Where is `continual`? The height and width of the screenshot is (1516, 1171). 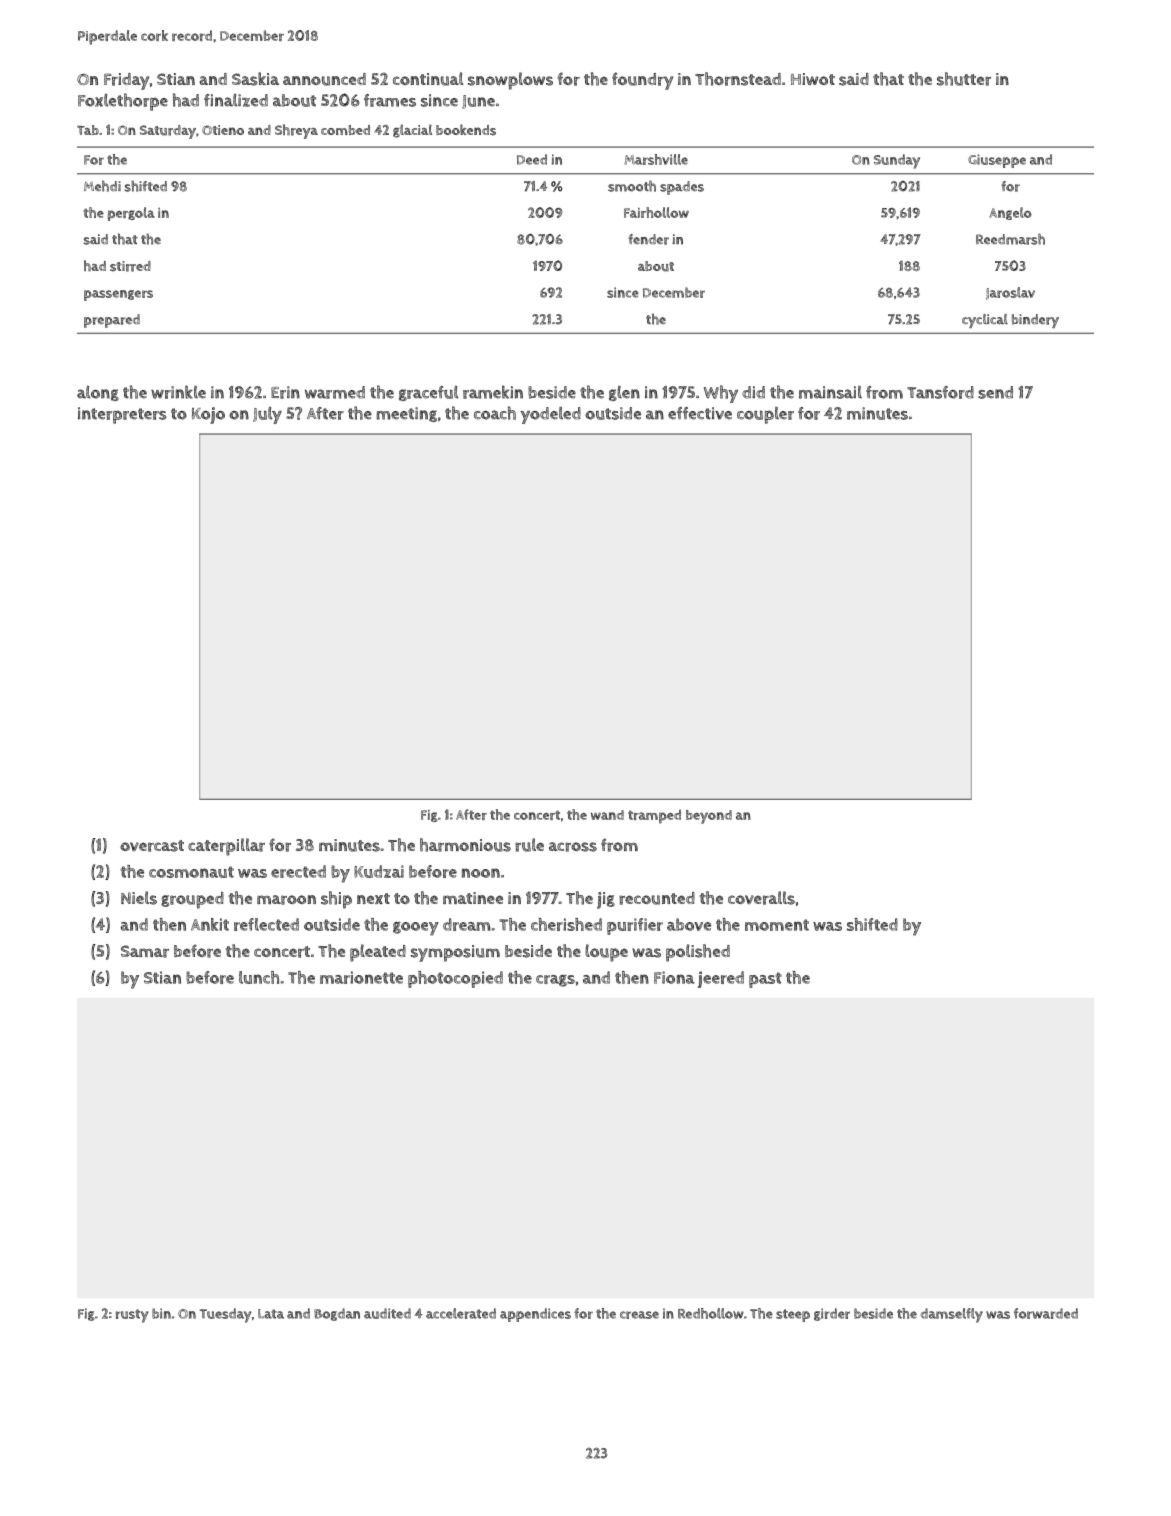 continual is located at coordinates (428, 79).
